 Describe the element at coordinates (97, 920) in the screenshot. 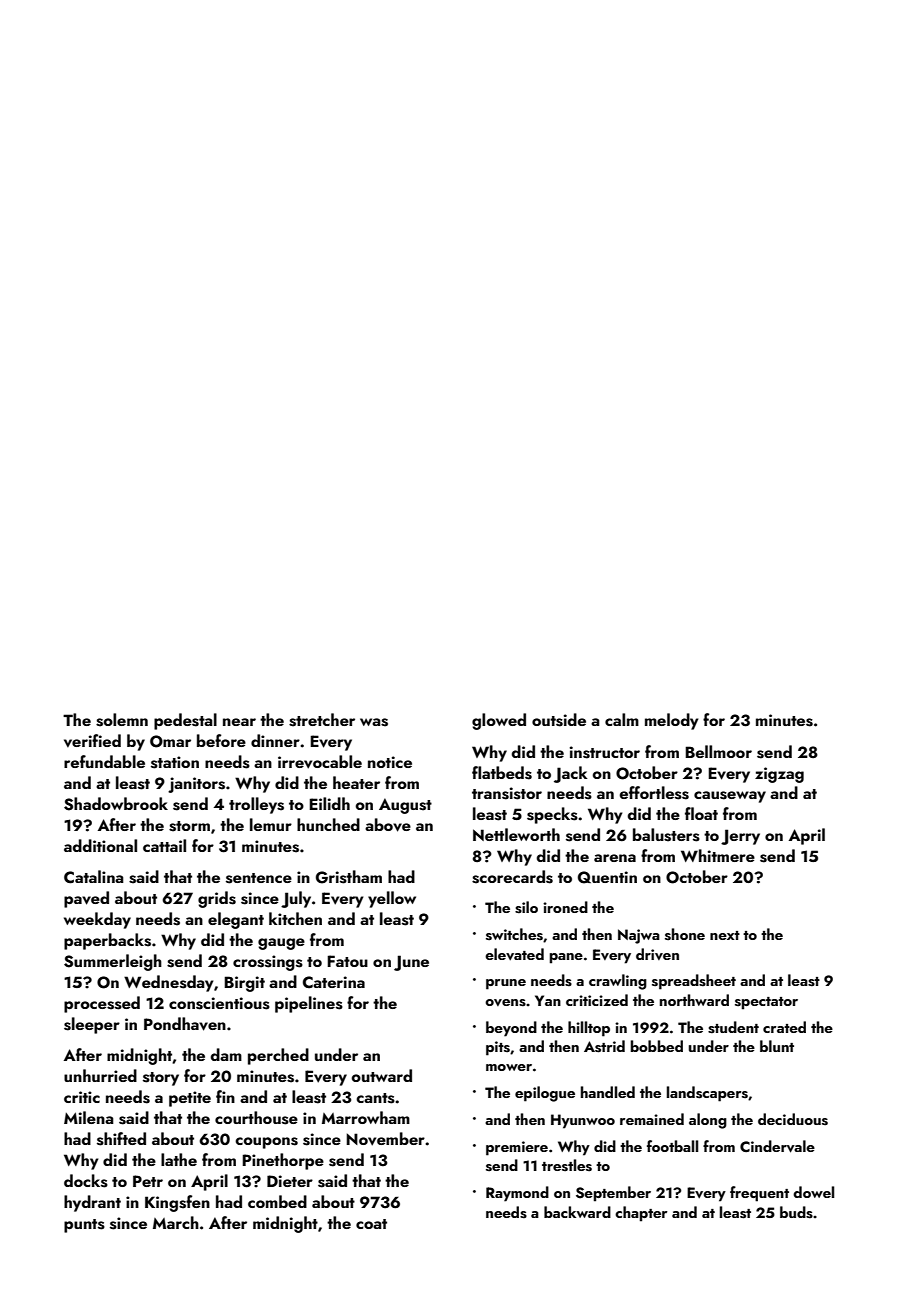

I see `weekday` at that location.
